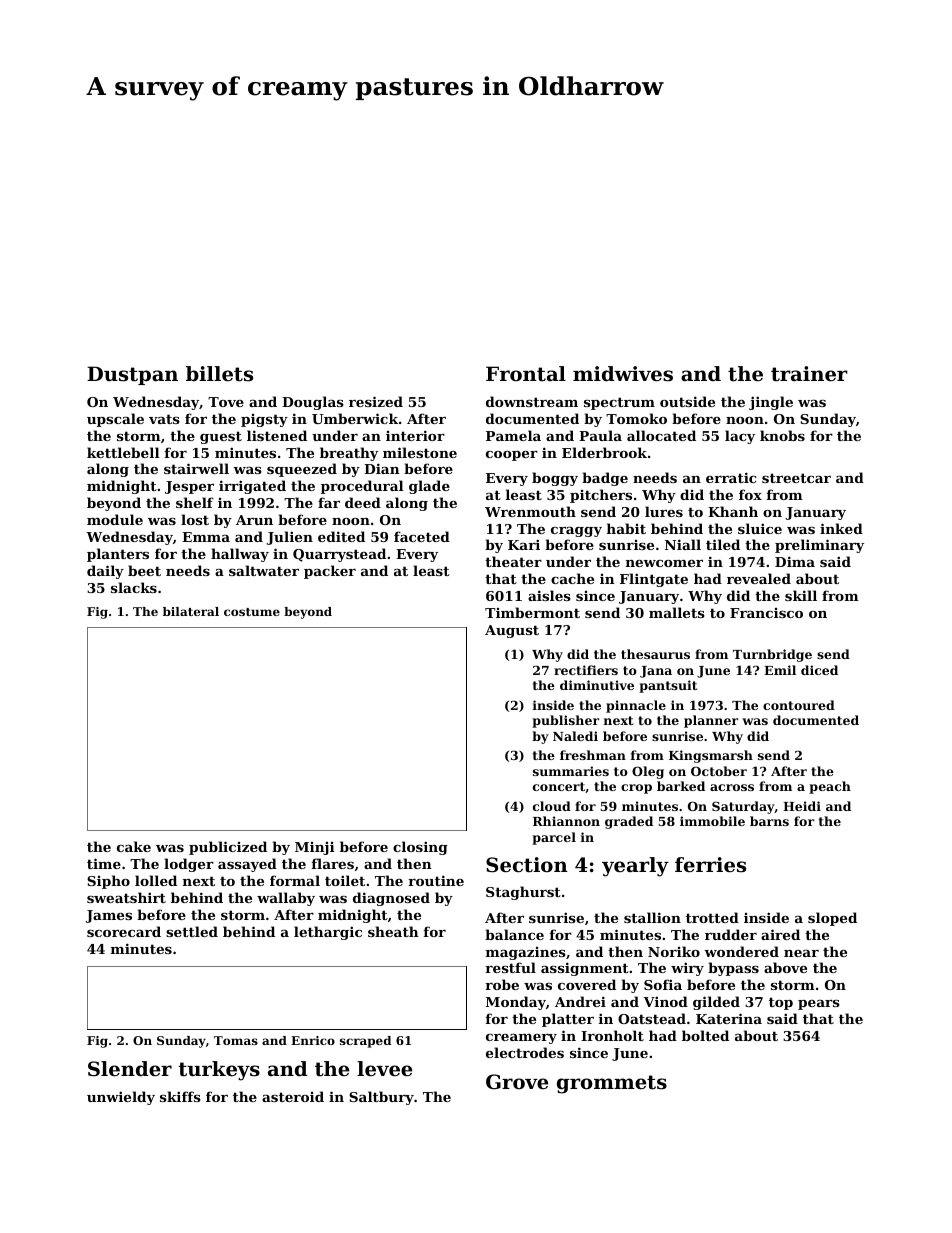  What do you see at coordinates (712, 821) in the document?
I see `immobile` at bounding box center [712, 821].
